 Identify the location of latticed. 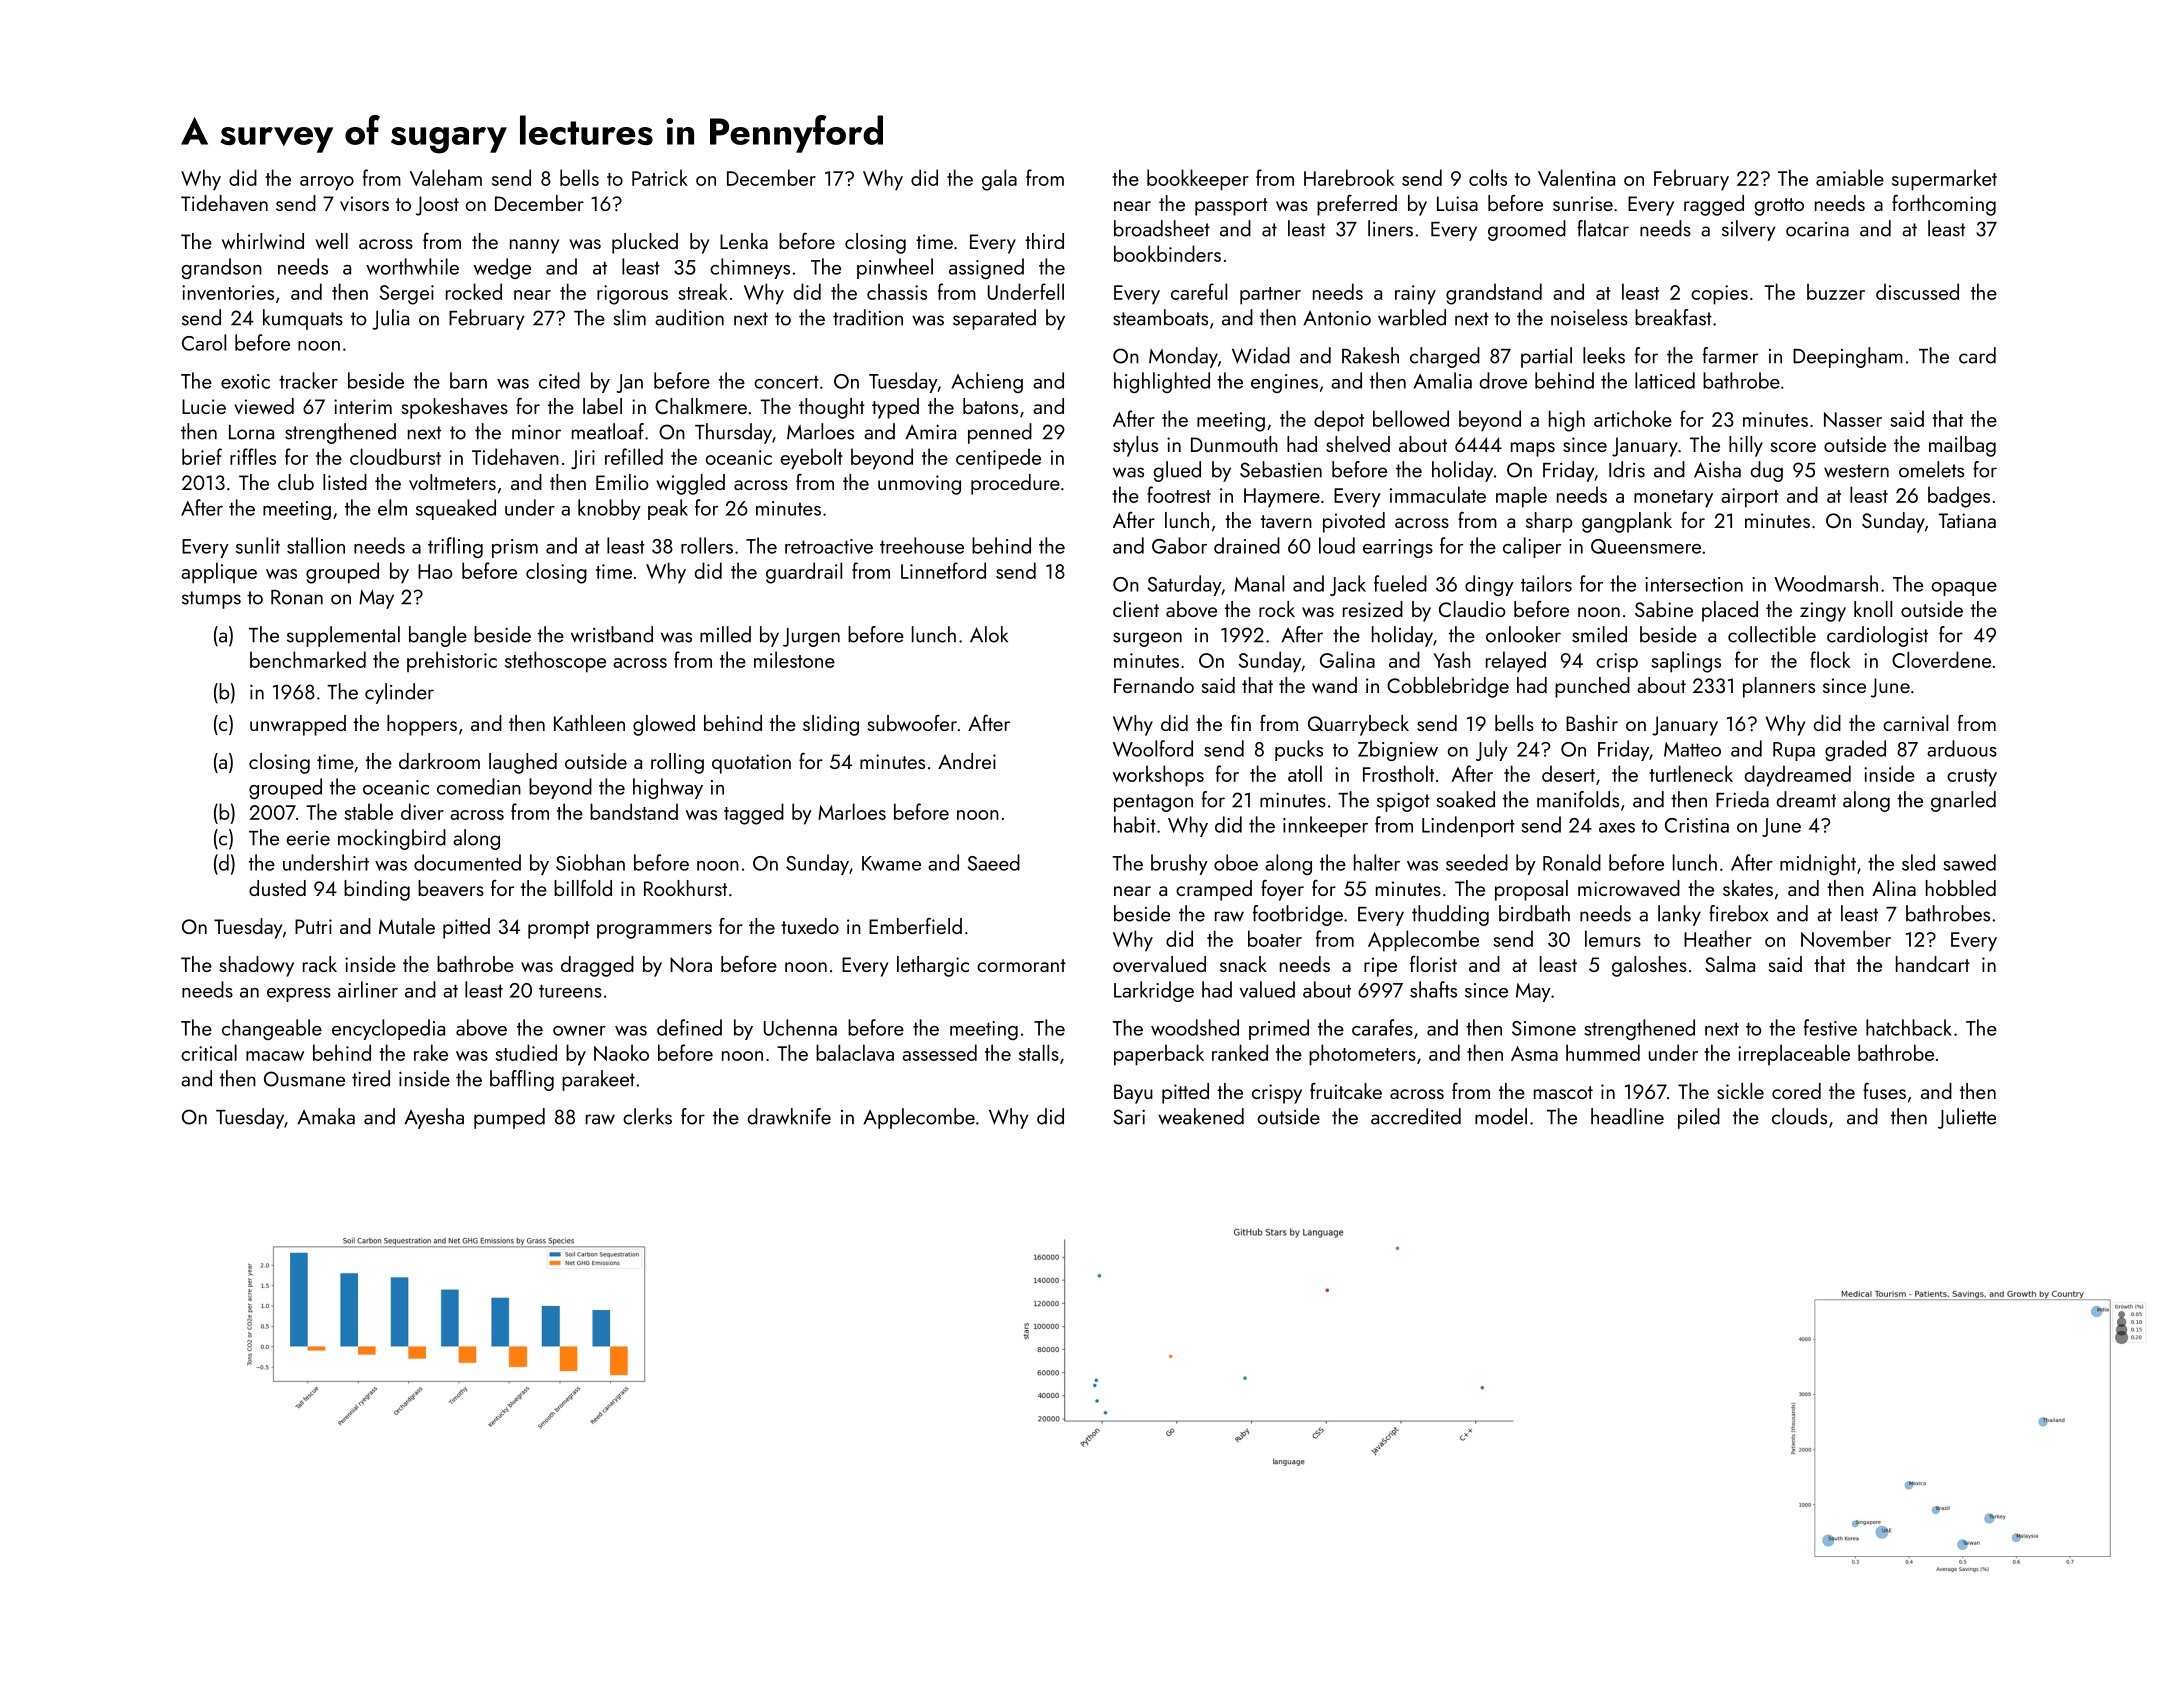
(1665, 380).
